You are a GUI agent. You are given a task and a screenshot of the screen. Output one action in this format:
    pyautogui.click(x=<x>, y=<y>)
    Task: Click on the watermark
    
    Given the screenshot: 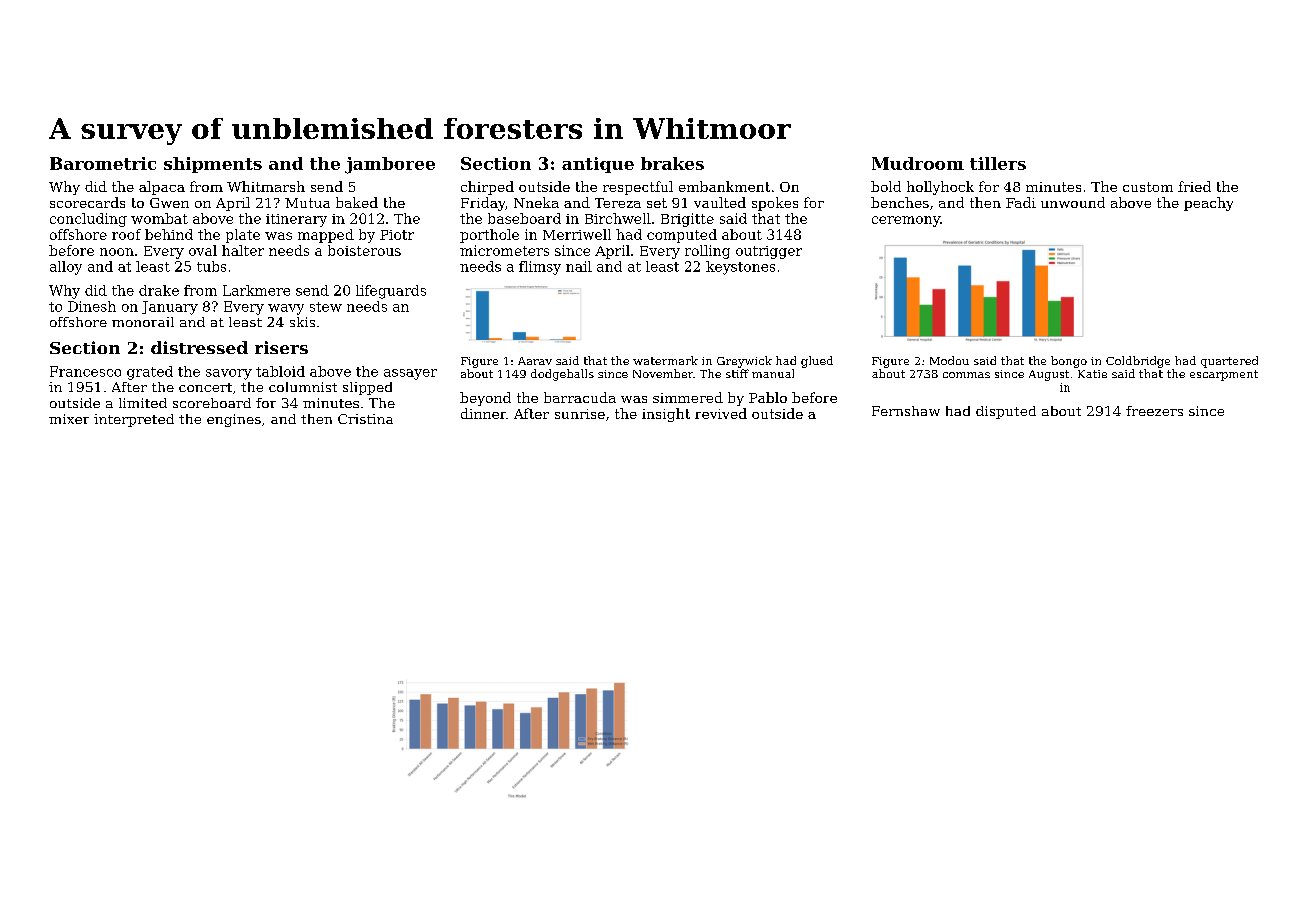 What is the action you would take?
    pyautogui.click(x=665, y=360)
